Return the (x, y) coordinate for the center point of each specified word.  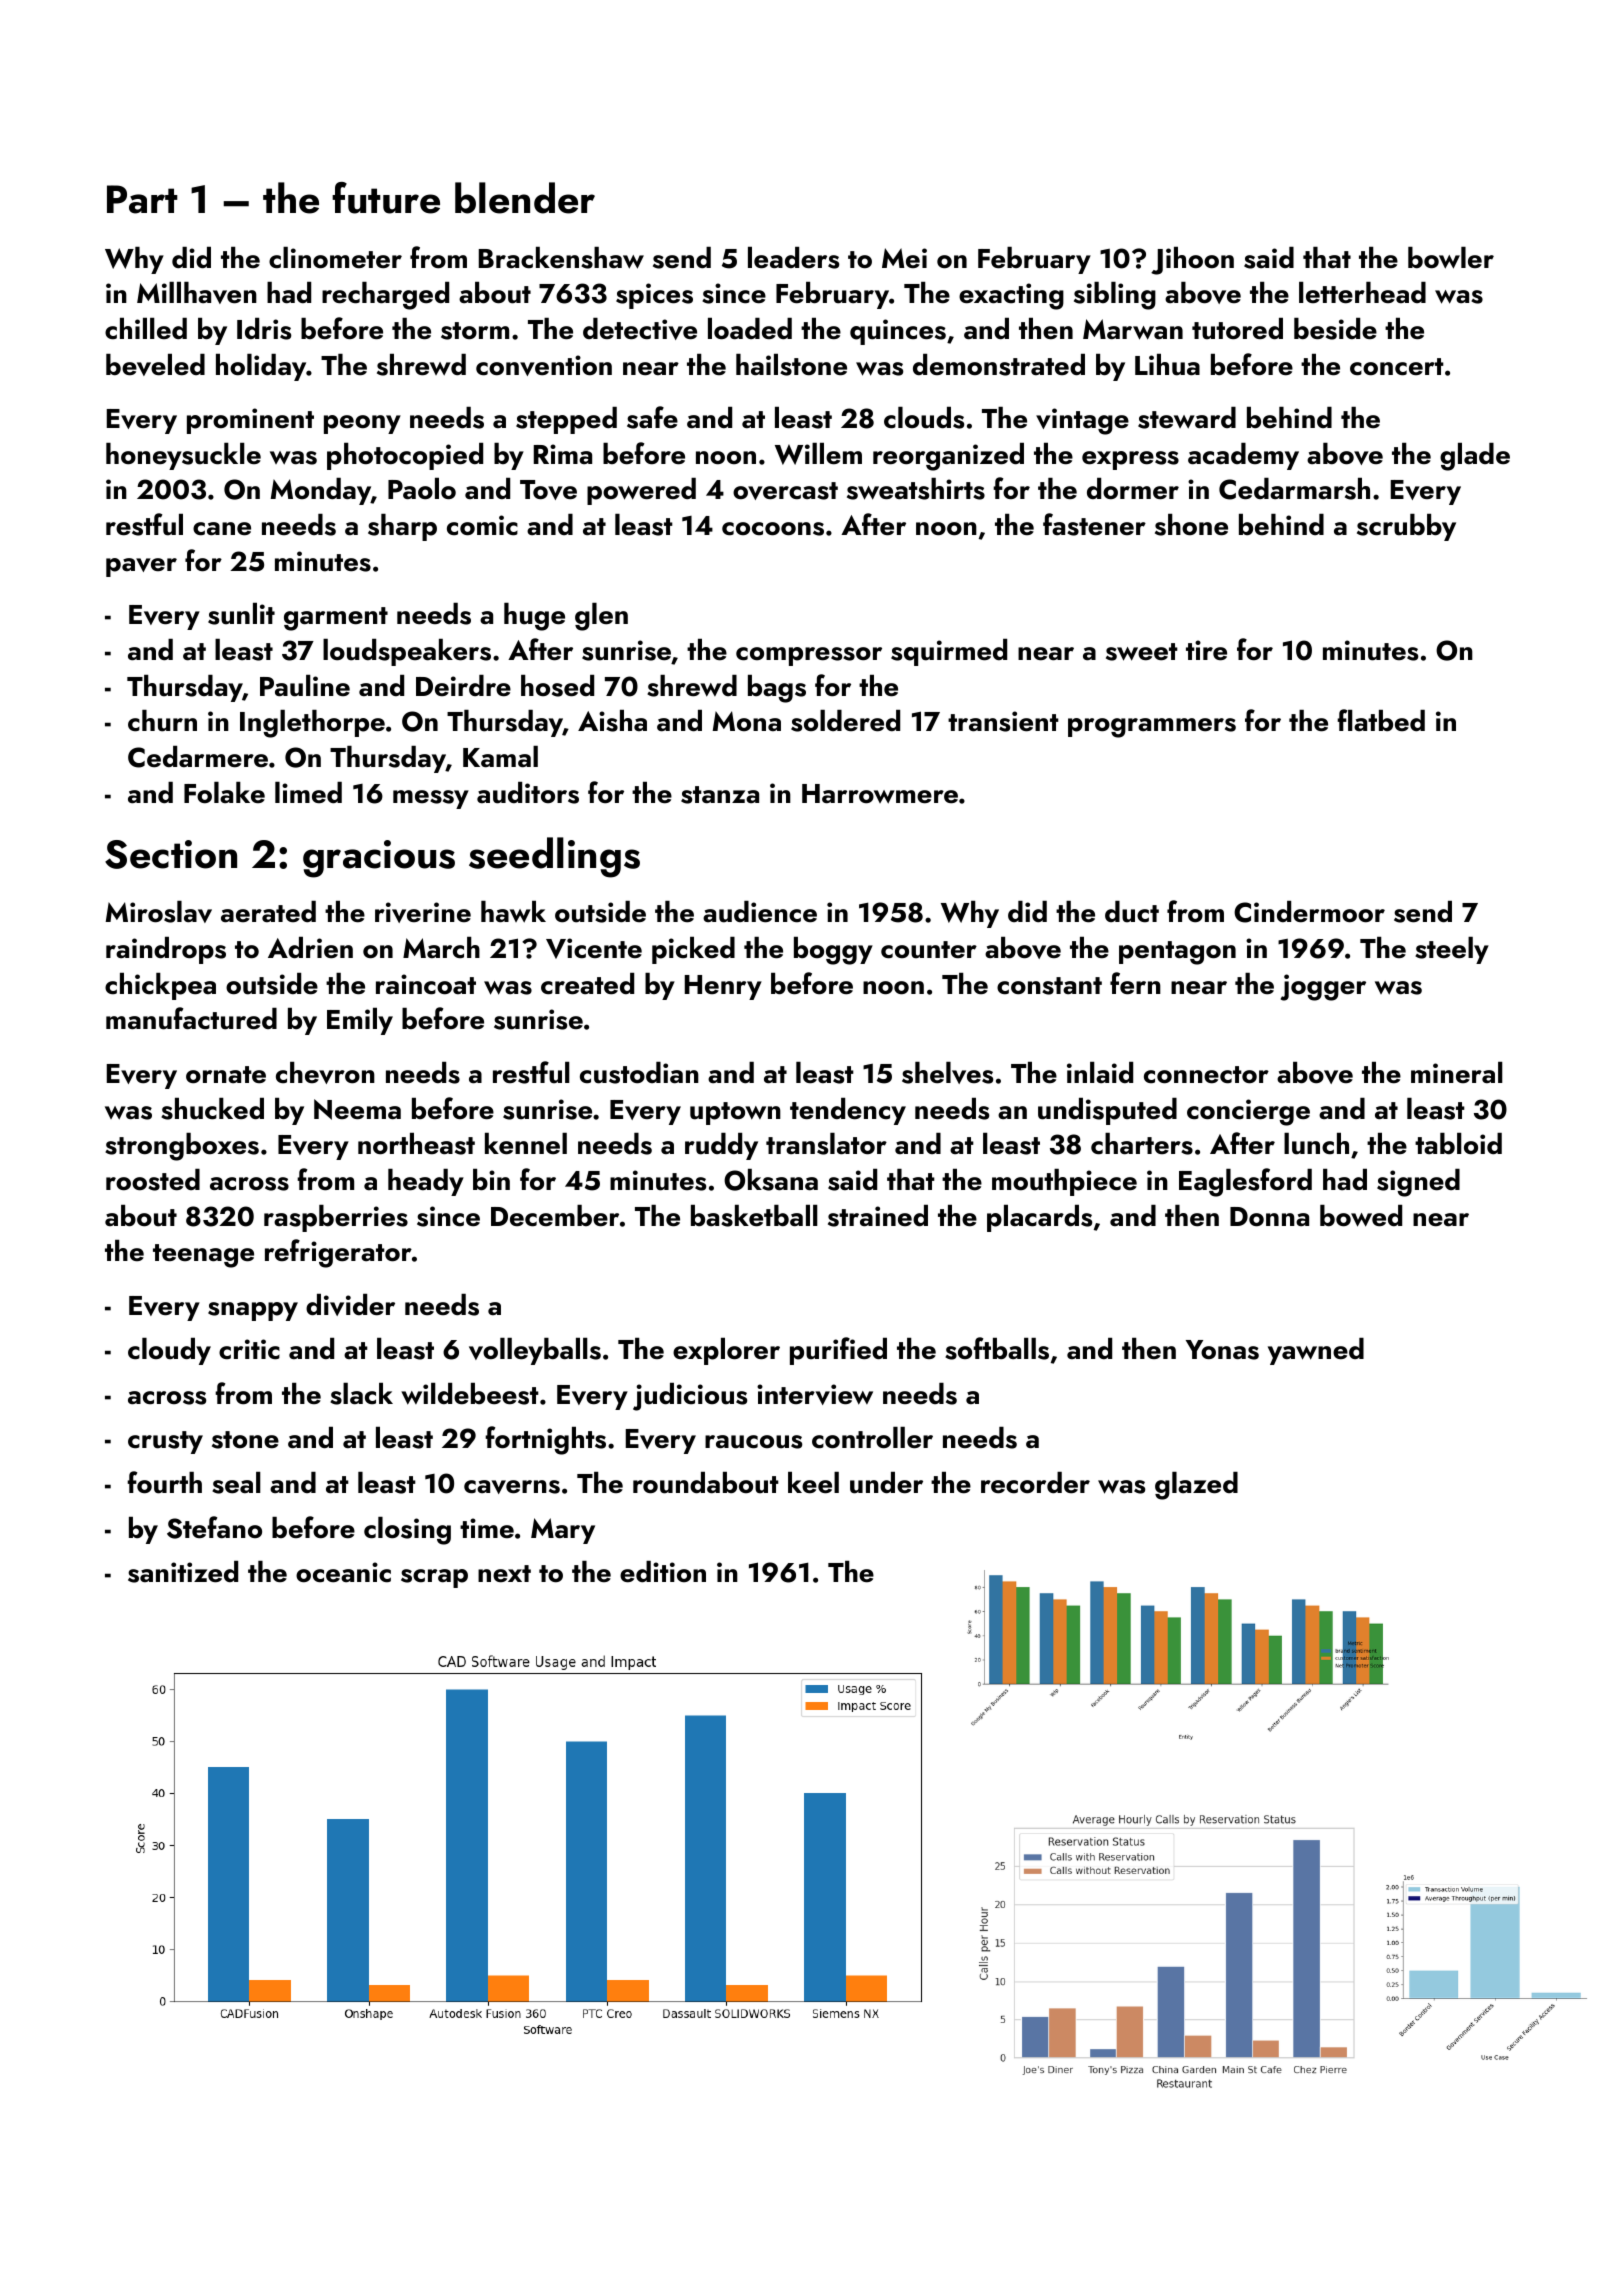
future (386, 198)
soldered (845, 721)
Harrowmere (880, 794)
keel (813, 1483)
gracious (379, 859)
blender (525, 198)
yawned (1316, 1351)
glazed (1196, 1486)
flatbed (1381, 720)
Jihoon (1192, 261)
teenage (203, 1256)
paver (141, 567)
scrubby (1406, 527)
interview (815, 1394)
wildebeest (470, 1394)
